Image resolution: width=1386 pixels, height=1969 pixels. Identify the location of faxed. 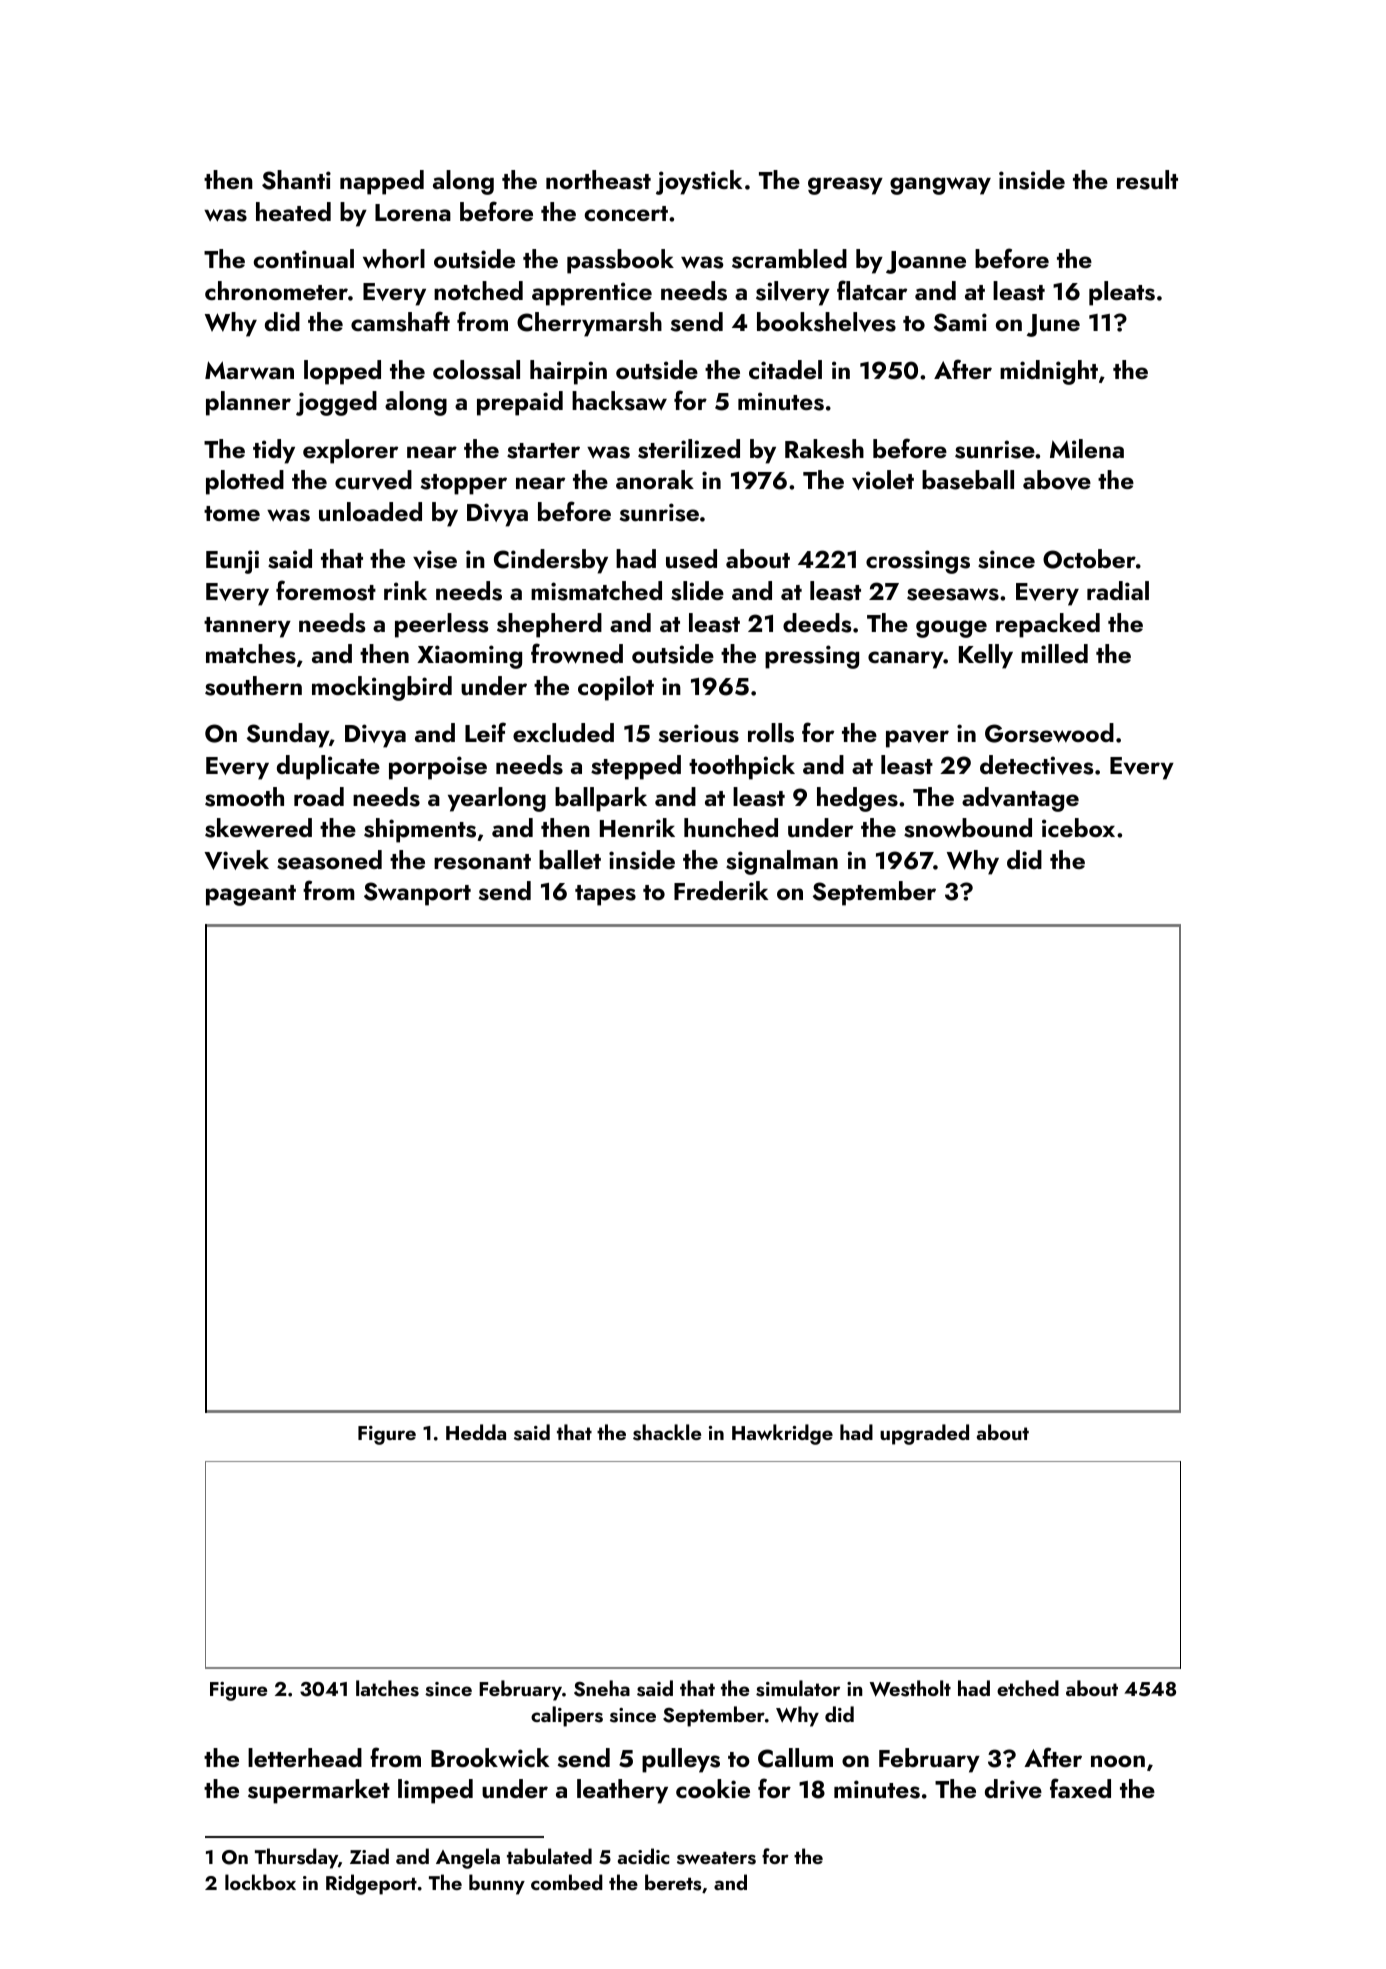
(1080, 1788).
